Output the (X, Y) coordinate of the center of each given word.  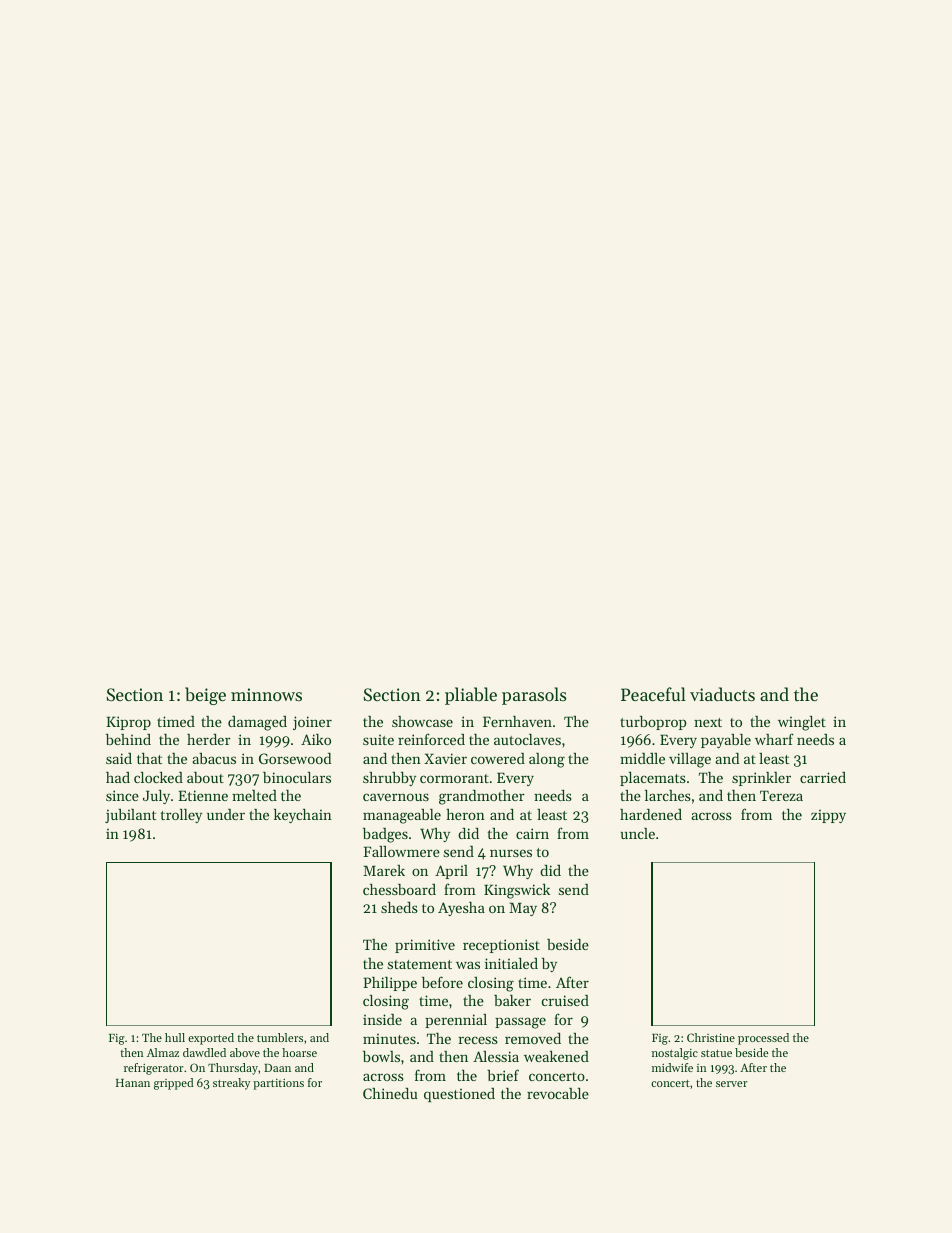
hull (175, 1037)
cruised (565, 1000)
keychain (303, 816)
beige (205, 696)
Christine (711, 1037)
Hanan (133, 1083)
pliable (471, 696)
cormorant (454, 778)
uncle (637, 833)
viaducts (722, 694)
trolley (181, 816)
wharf (774, 739)
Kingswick (517, 891)
